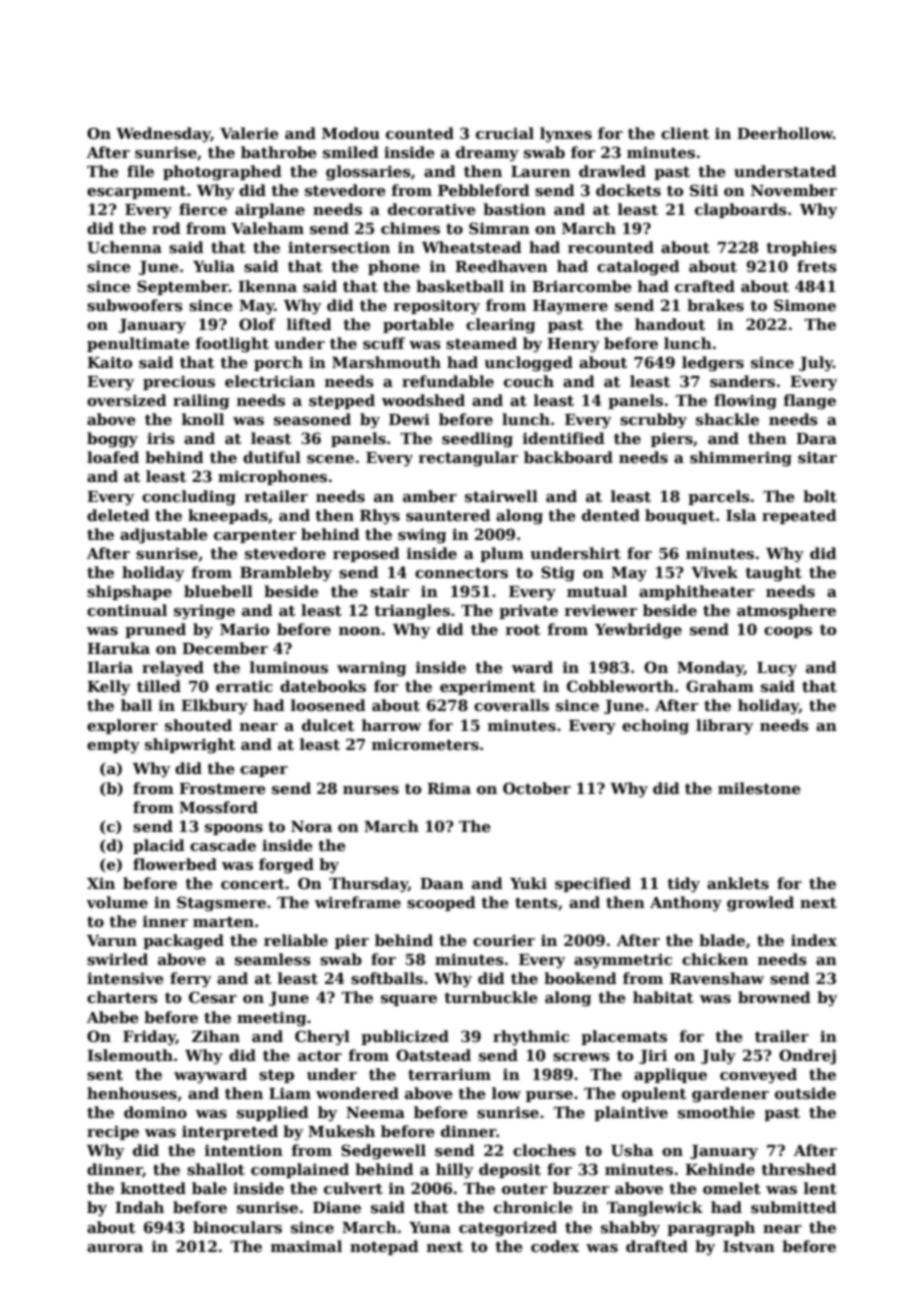 The height and width of the document is (1308, 924). Describe the element at coordinates (328, 705) in the document. I see `loosened` at that location.
